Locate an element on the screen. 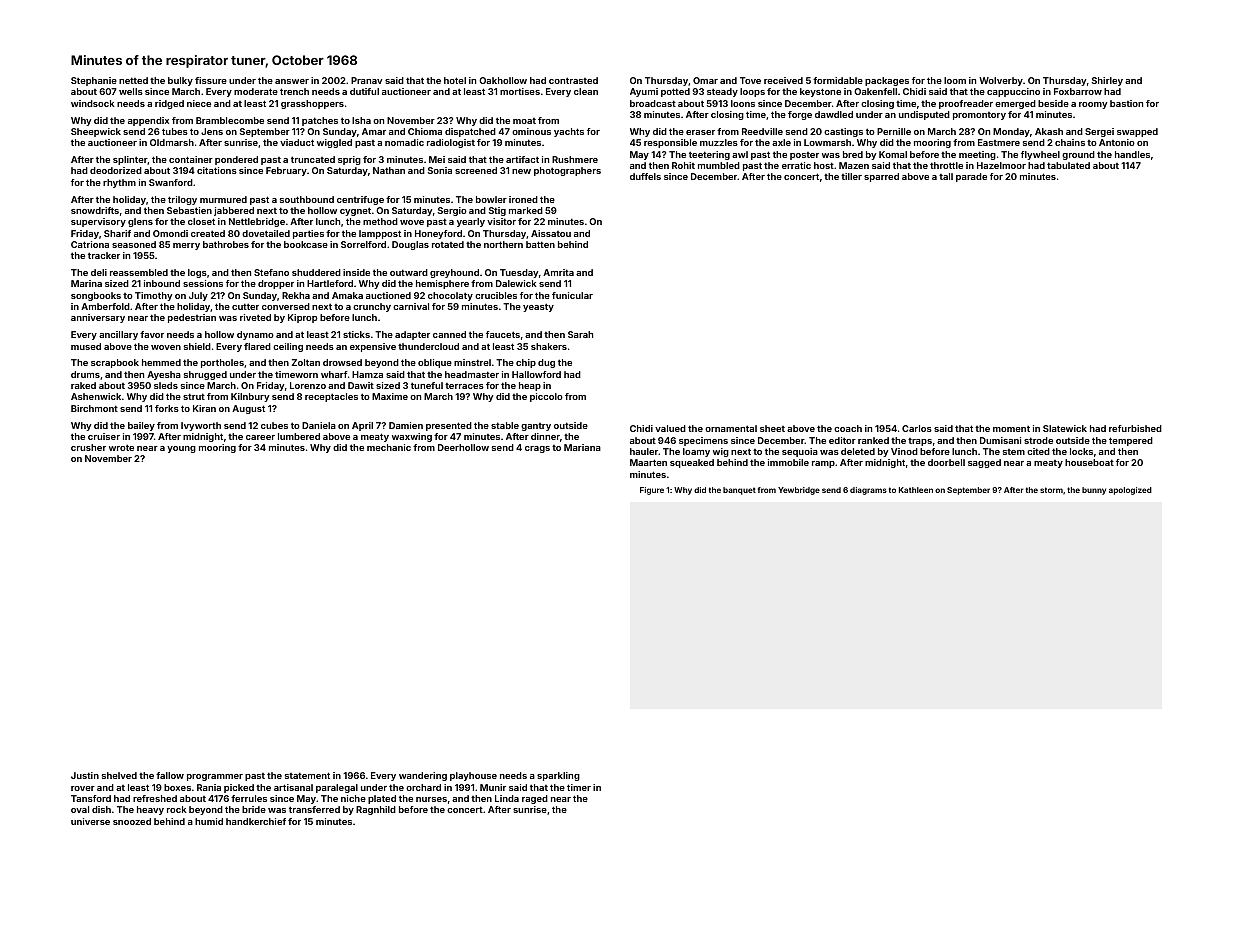 Image resolution: width=1233 pixels, height=952 pixels. raged is located at coordinates (535, 799).
